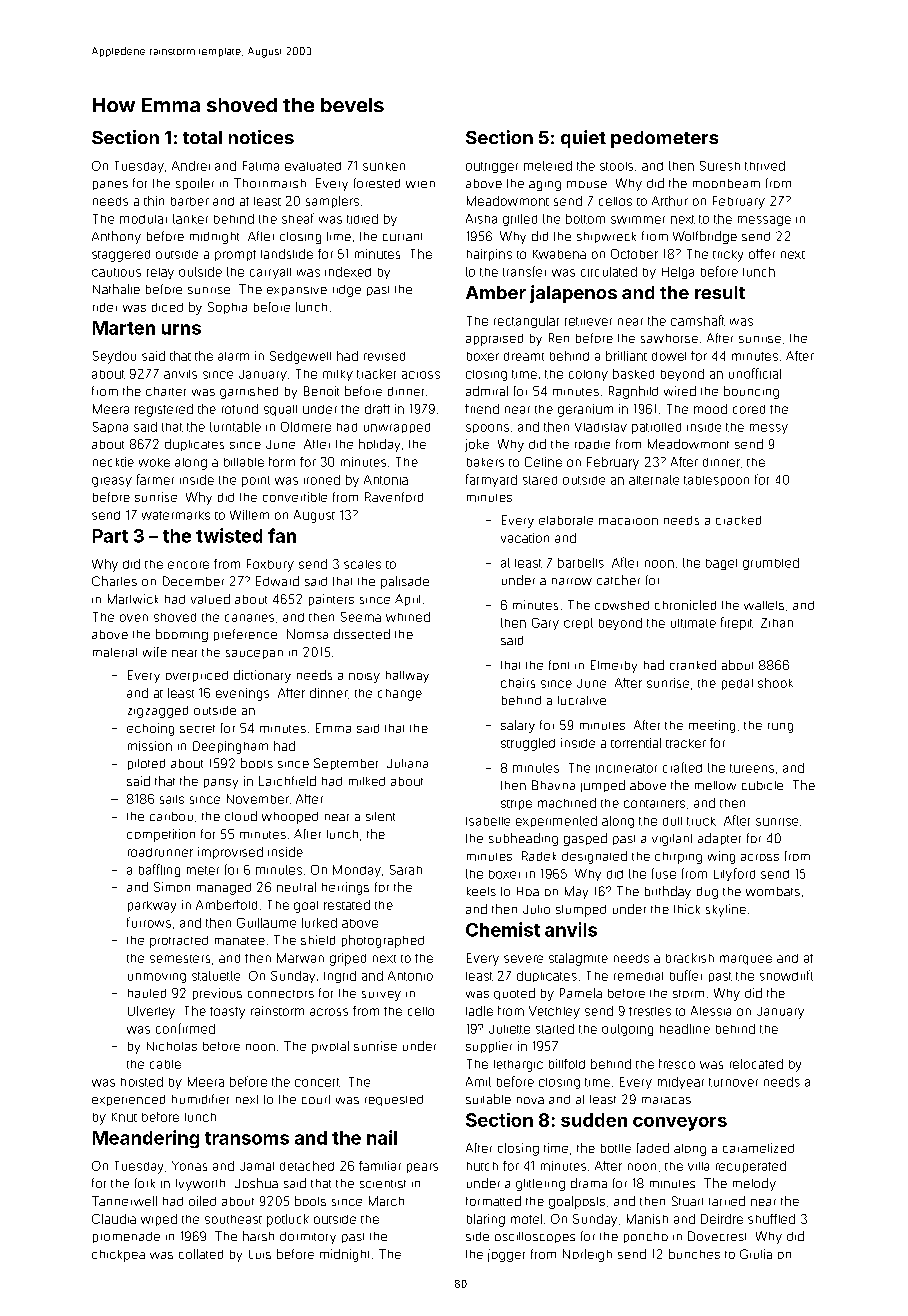 This screenshot has height=1316, width=908. Describe the element at coordinates (616, 166) in the screenshot. I see `stools` at that location.
